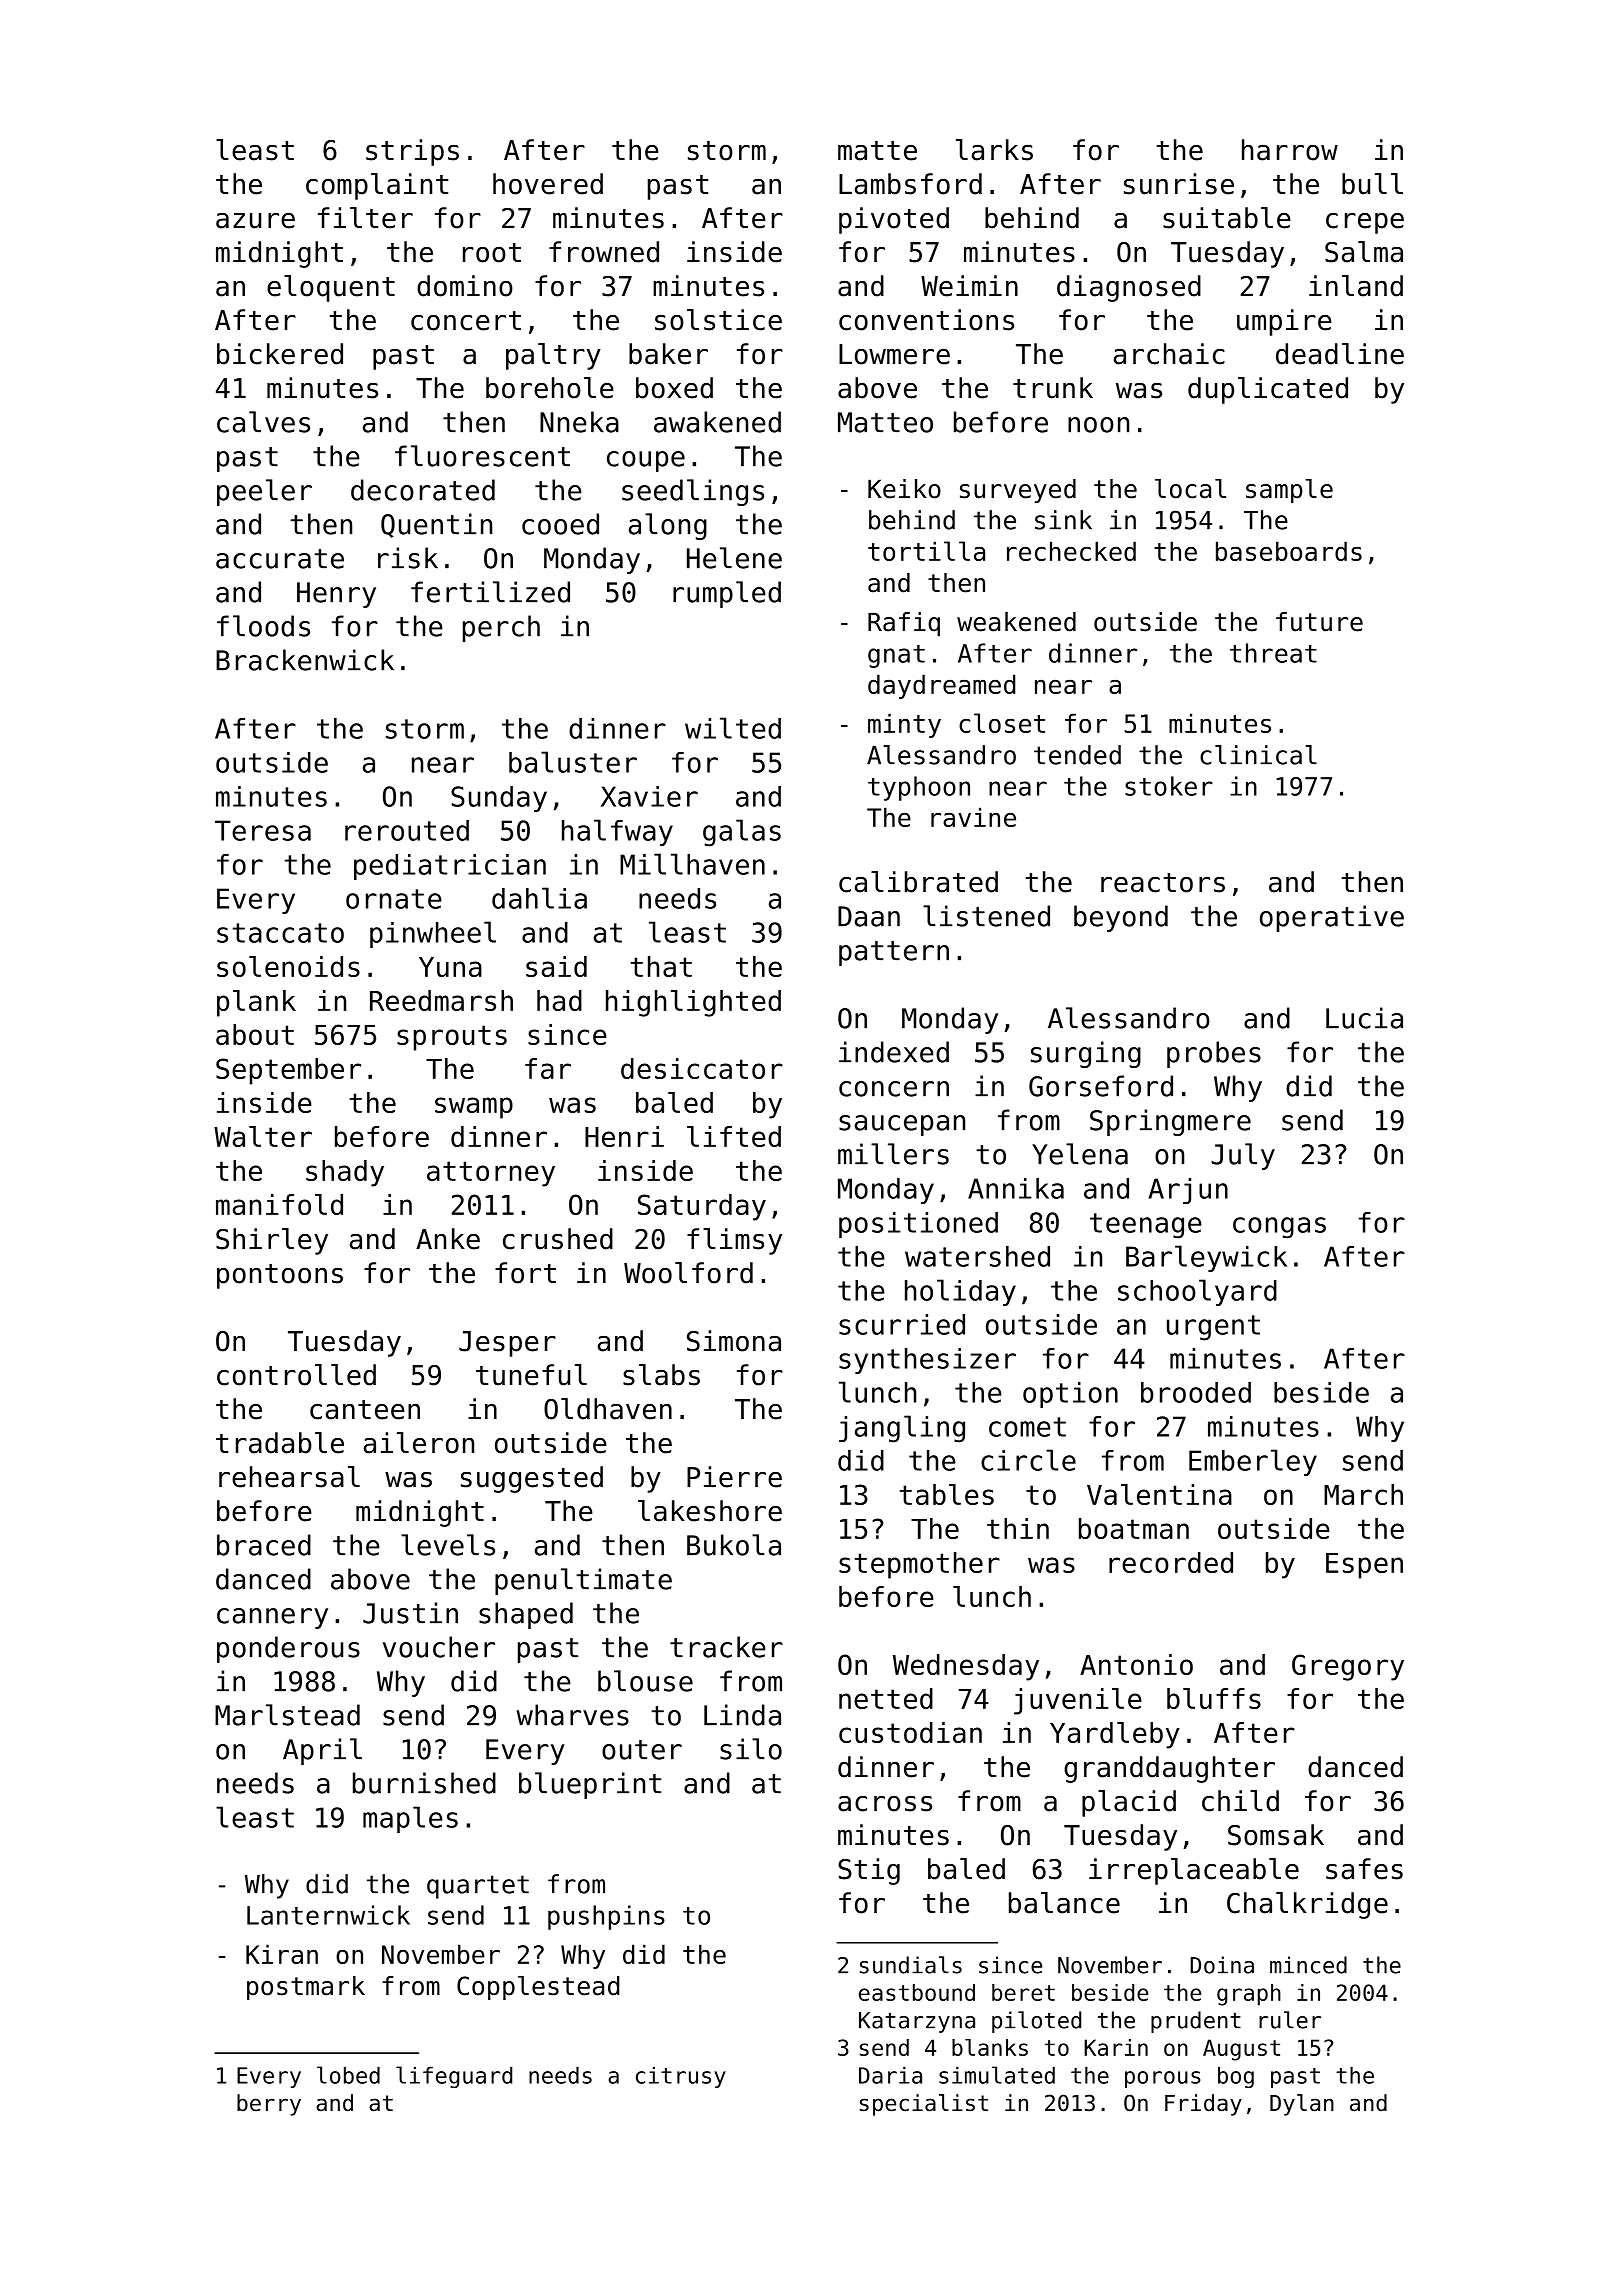 Image resolution: width=1620 pixels, height=2292 pixels. Describe the element at coordinates (279, 1204) in the screenshot. I see `manifold` at that location.
